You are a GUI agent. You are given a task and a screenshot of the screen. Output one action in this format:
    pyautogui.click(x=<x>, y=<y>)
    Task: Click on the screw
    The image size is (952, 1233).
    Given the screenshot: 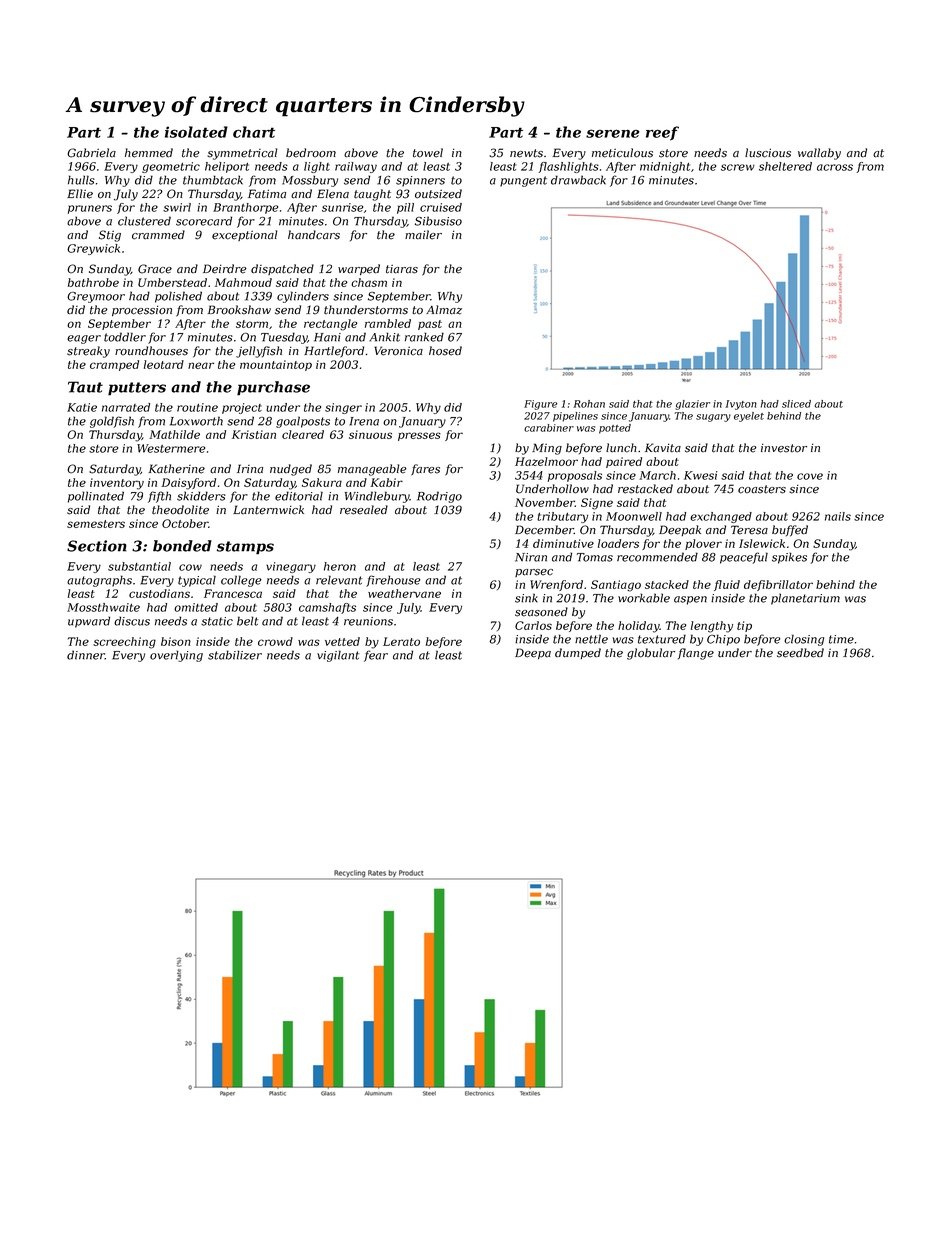 What is the action you would take?
    pyautogui.click(x=738, y=167)
